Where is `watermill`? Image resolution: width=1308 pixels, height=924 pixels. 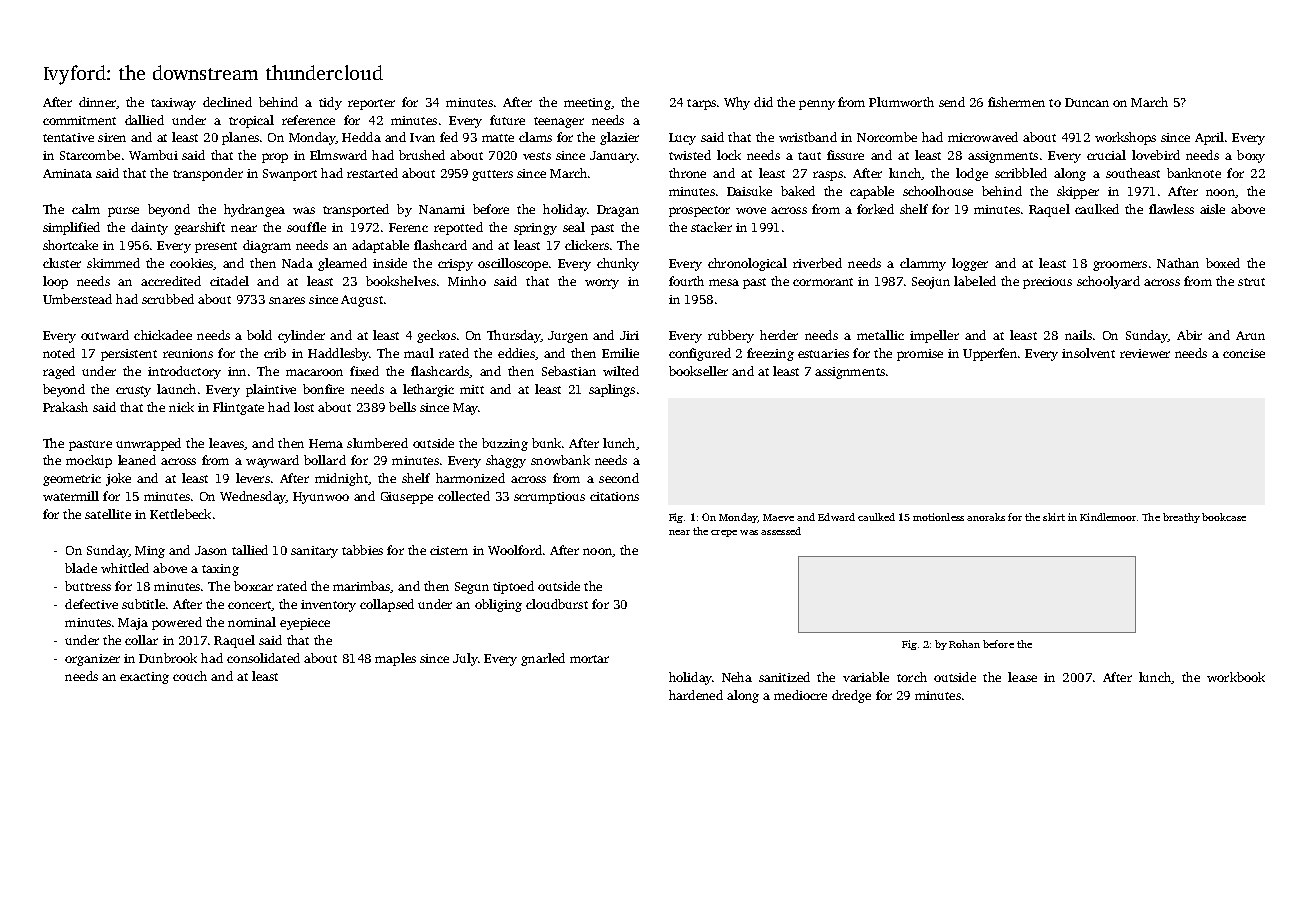 watermill is located at coordinates (71, 496).
